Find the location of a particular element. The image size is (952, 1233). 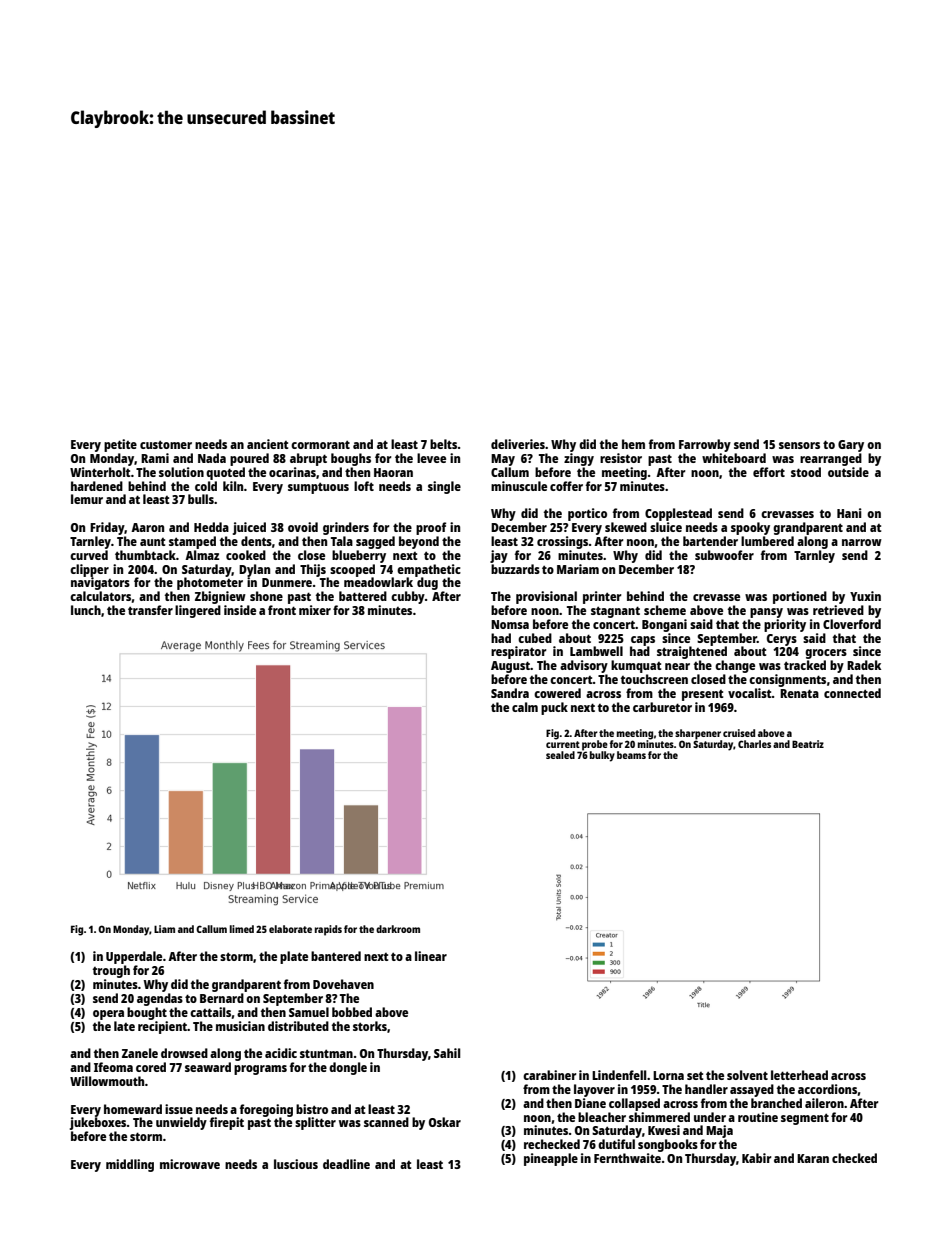

Hani is located at coordinates (849, 513).
